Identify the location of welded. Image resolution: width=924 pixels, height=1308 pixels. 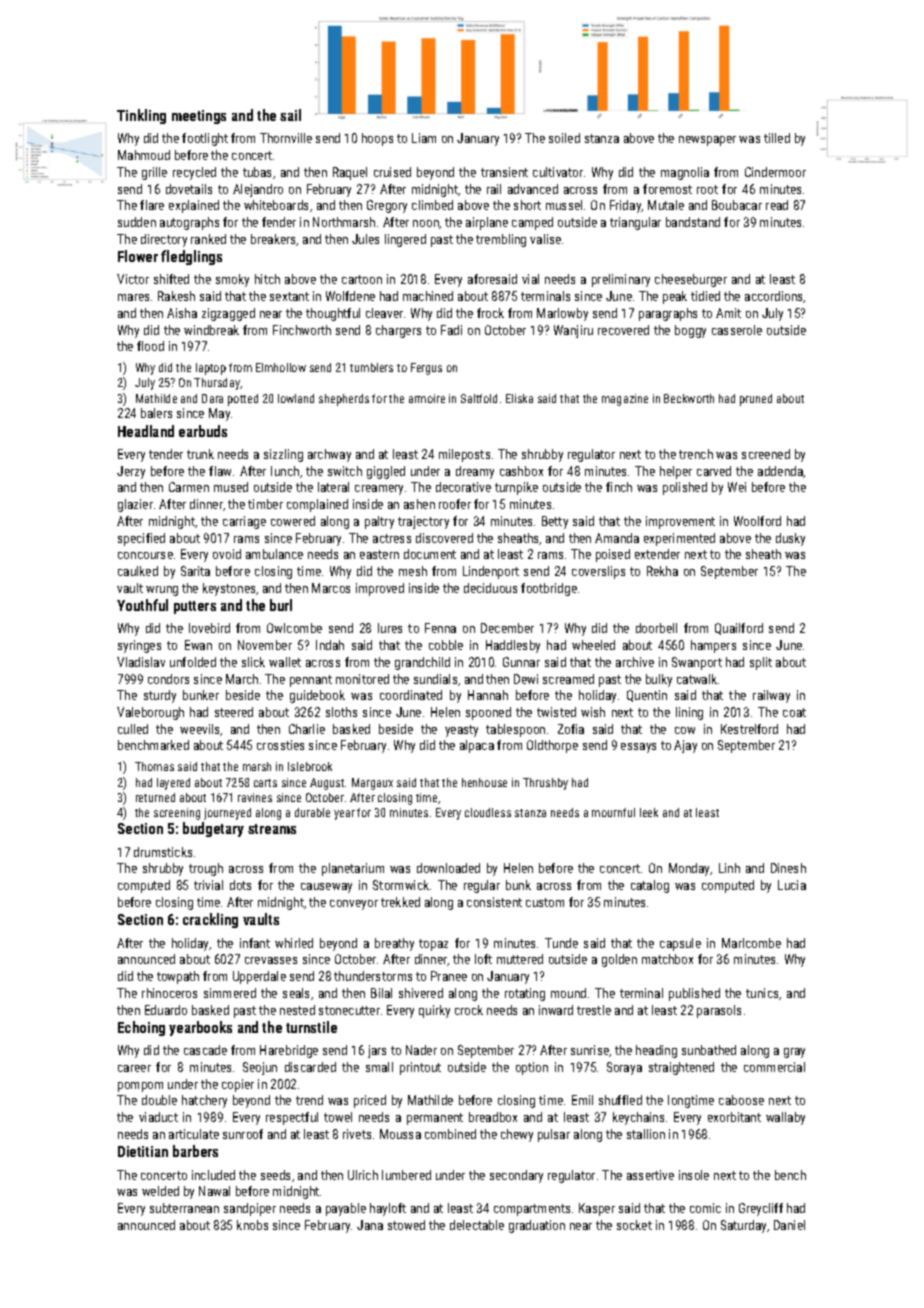
(160, 1191).
